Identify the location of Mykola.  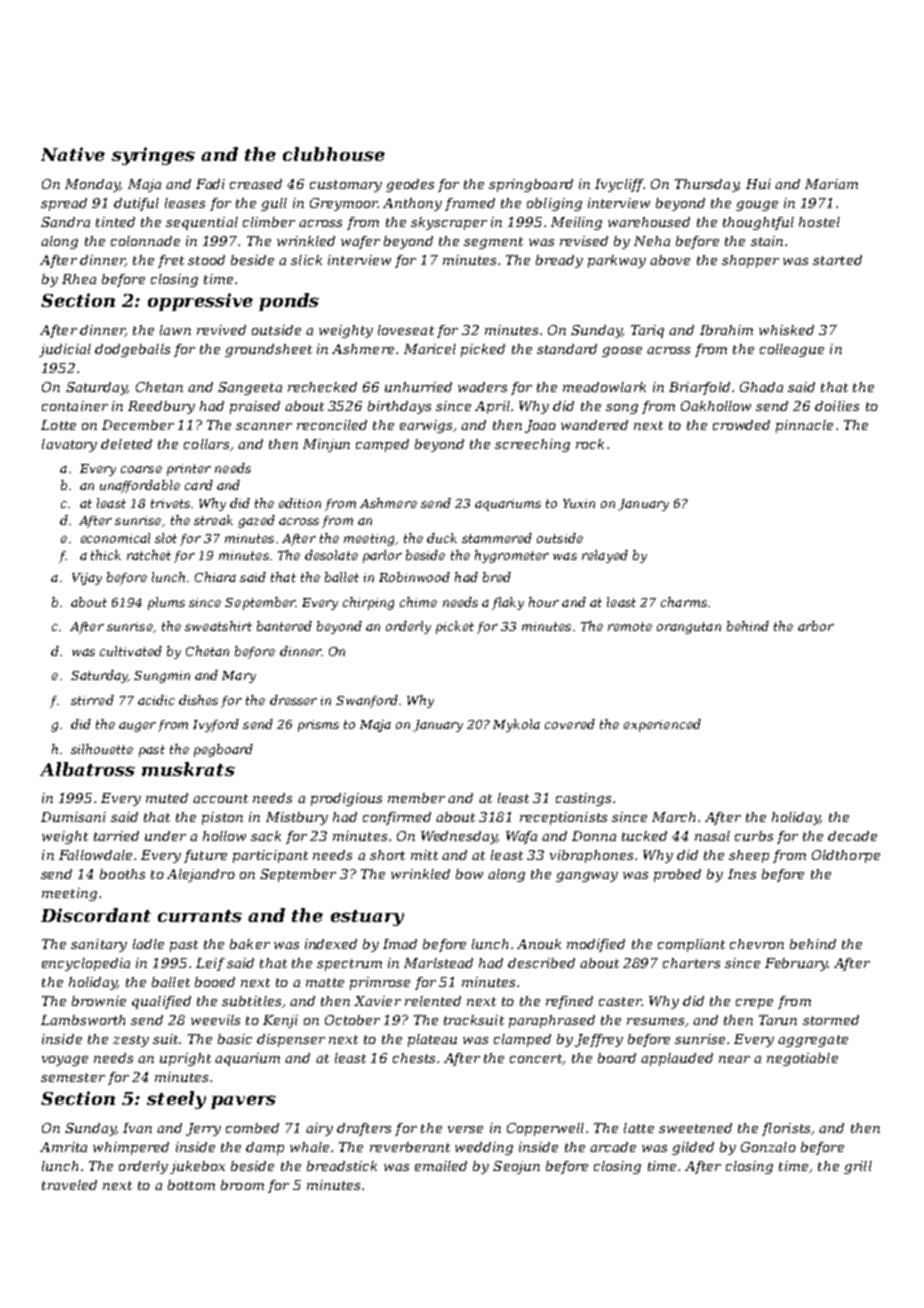
(516, 725).
